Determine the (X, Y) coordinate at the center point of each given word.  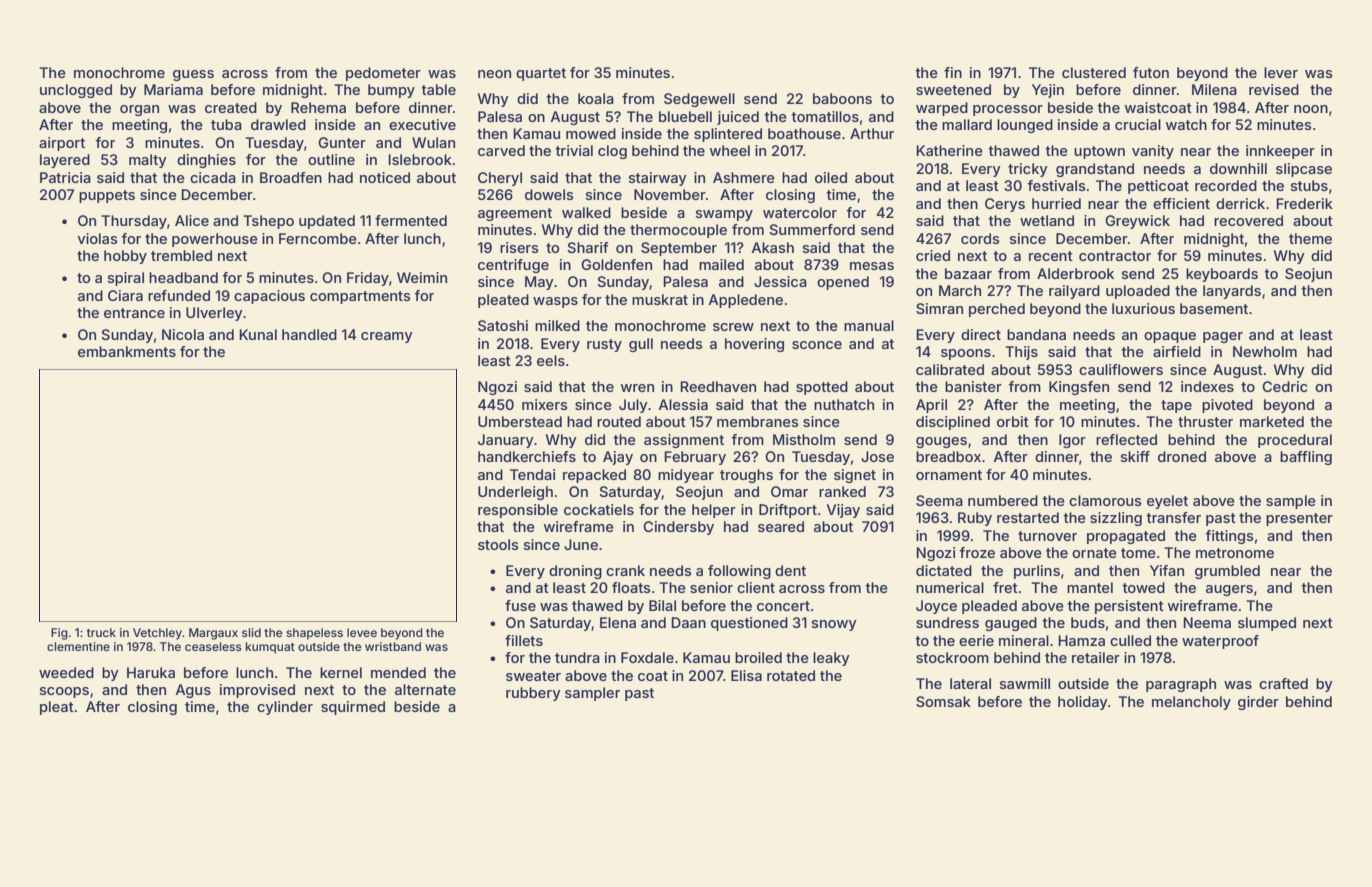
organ (139, 110)
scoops (64, 692)
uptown (1099, 152)
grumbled (1227, 572)
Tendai (532, 474)
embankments (127, 351)
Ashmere (744, 177)
